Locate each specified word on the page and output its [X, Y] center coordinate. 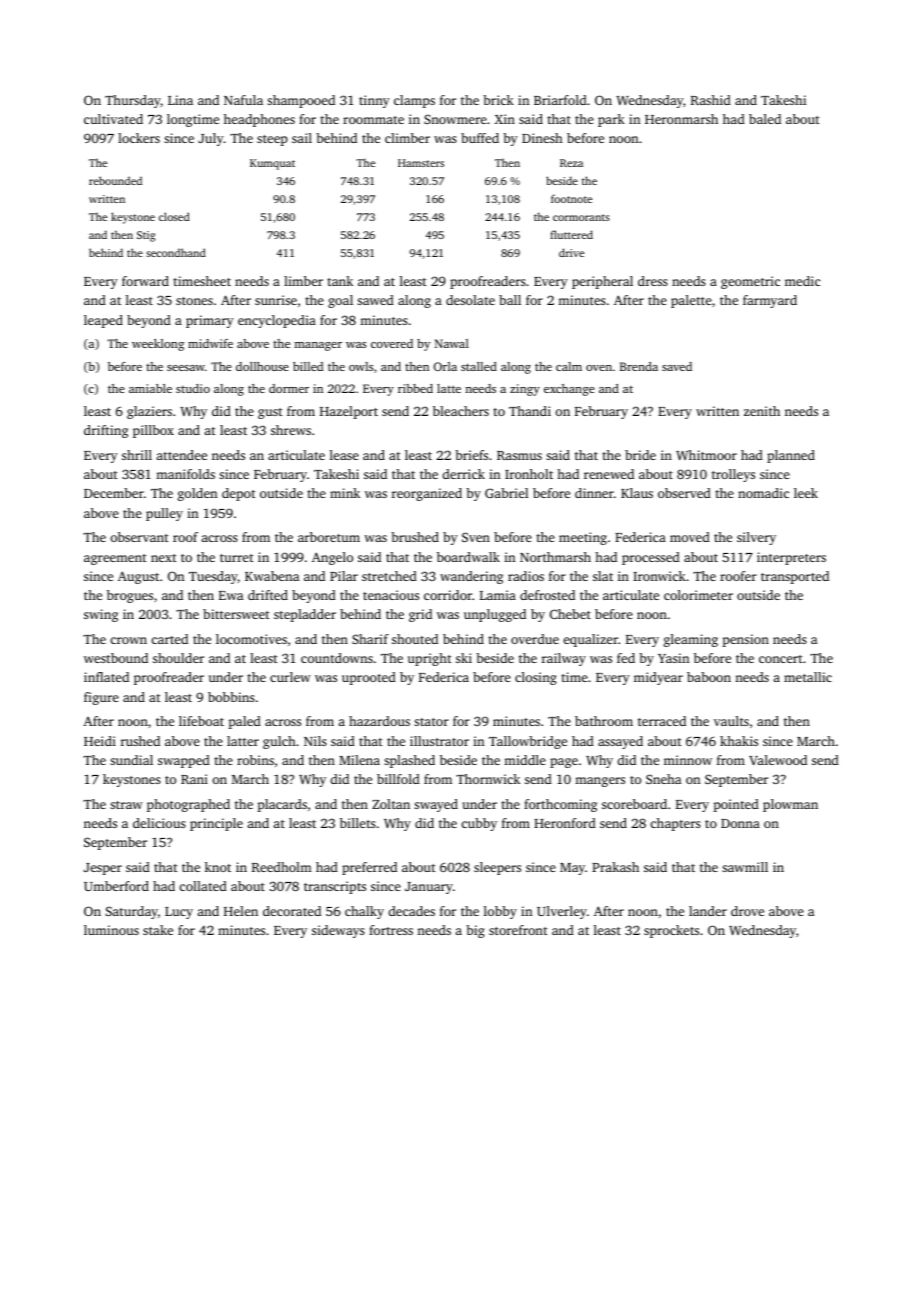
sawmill [745, 867]
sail [302, 138]
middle [525, 760]
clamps [414, 101]
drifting [106, 431]
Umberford [116, 886]
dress [653, 281]
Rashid [711, 100]
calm [569, 366]
